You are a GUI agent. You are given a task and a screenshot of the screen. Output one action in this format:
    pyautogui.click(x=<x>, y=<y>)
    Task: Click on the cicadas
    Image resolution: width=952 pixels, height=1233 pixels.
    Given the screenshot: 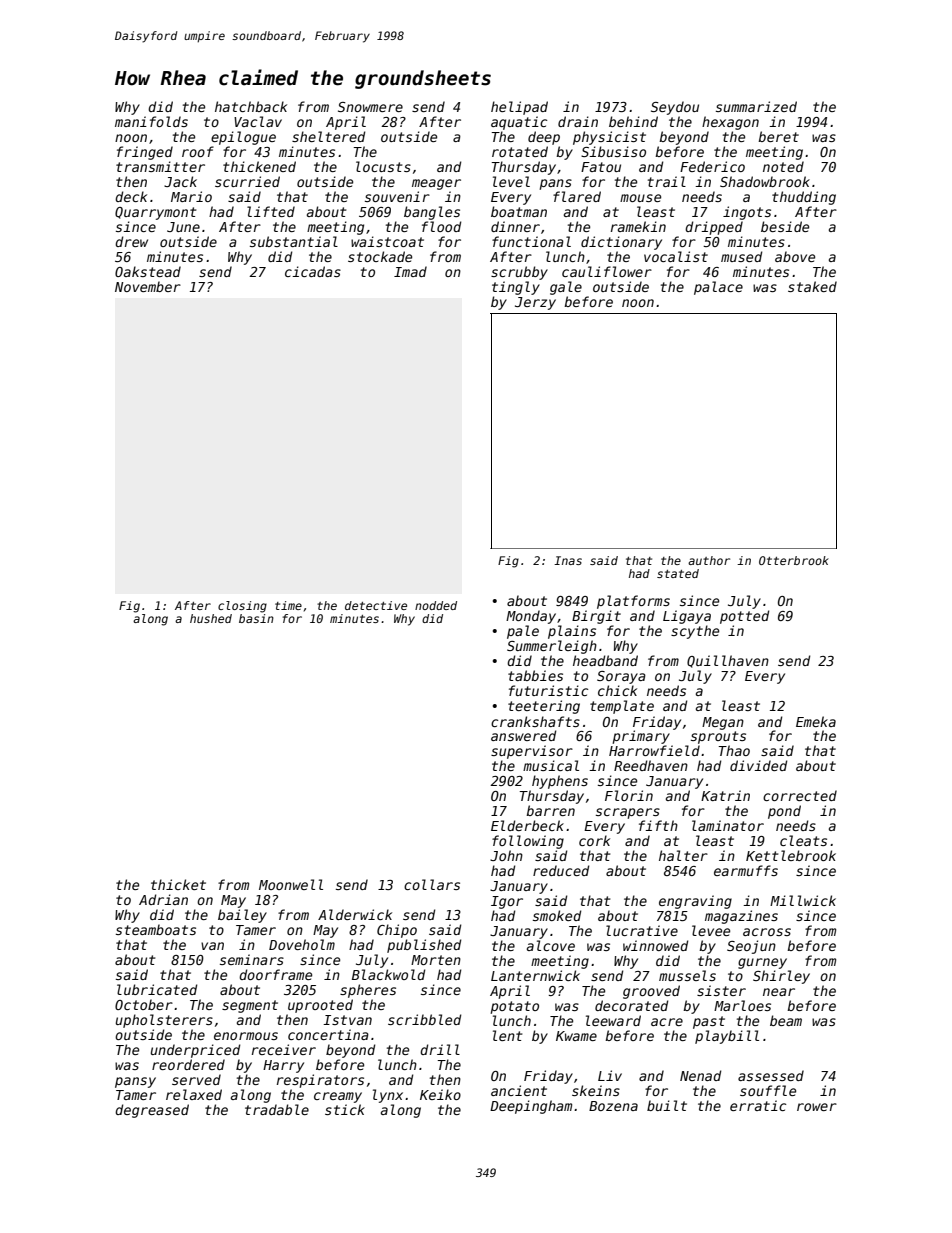 What is the action you would take?
    pyautogui.click(x=313, y=271)
